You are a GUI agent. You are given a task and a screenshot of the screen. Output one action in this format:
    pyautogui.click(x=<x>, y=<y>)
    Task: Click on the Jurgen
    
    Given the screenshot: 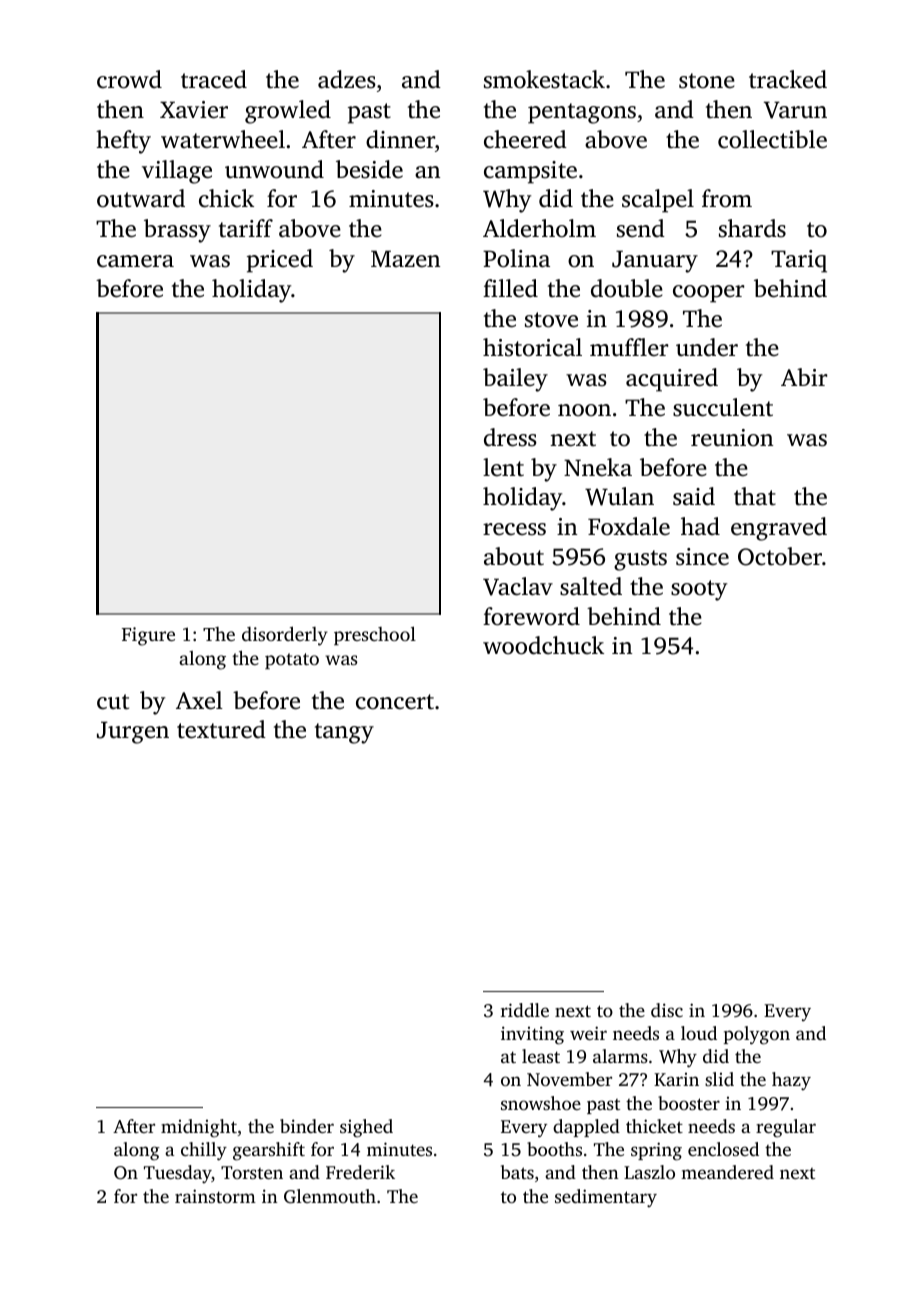 What is the action you would take?
    pyautogui.click(x=133, y=732)
